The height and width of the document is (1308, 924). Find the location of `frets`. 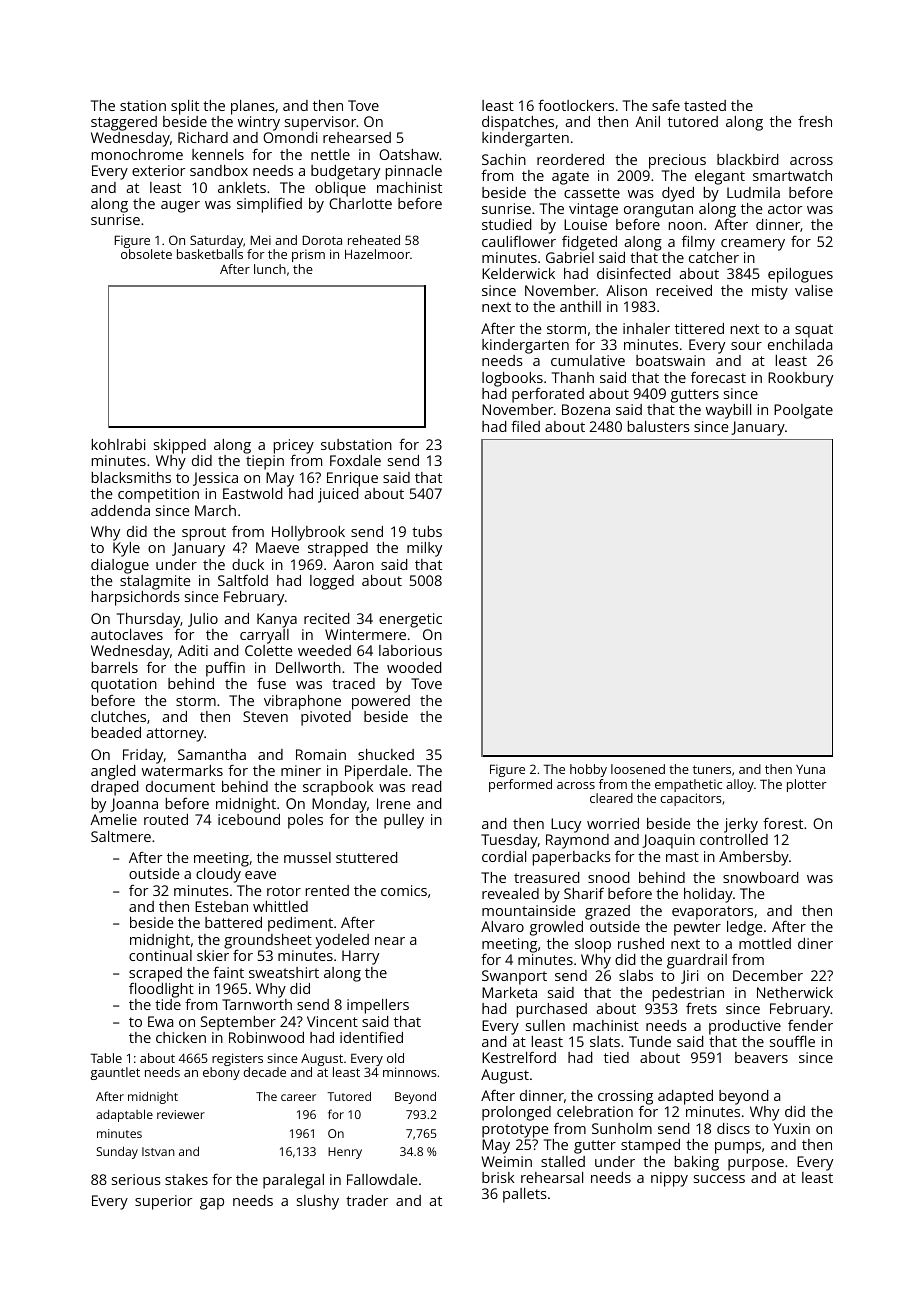

frets is located at coordinates (701, 1008).
